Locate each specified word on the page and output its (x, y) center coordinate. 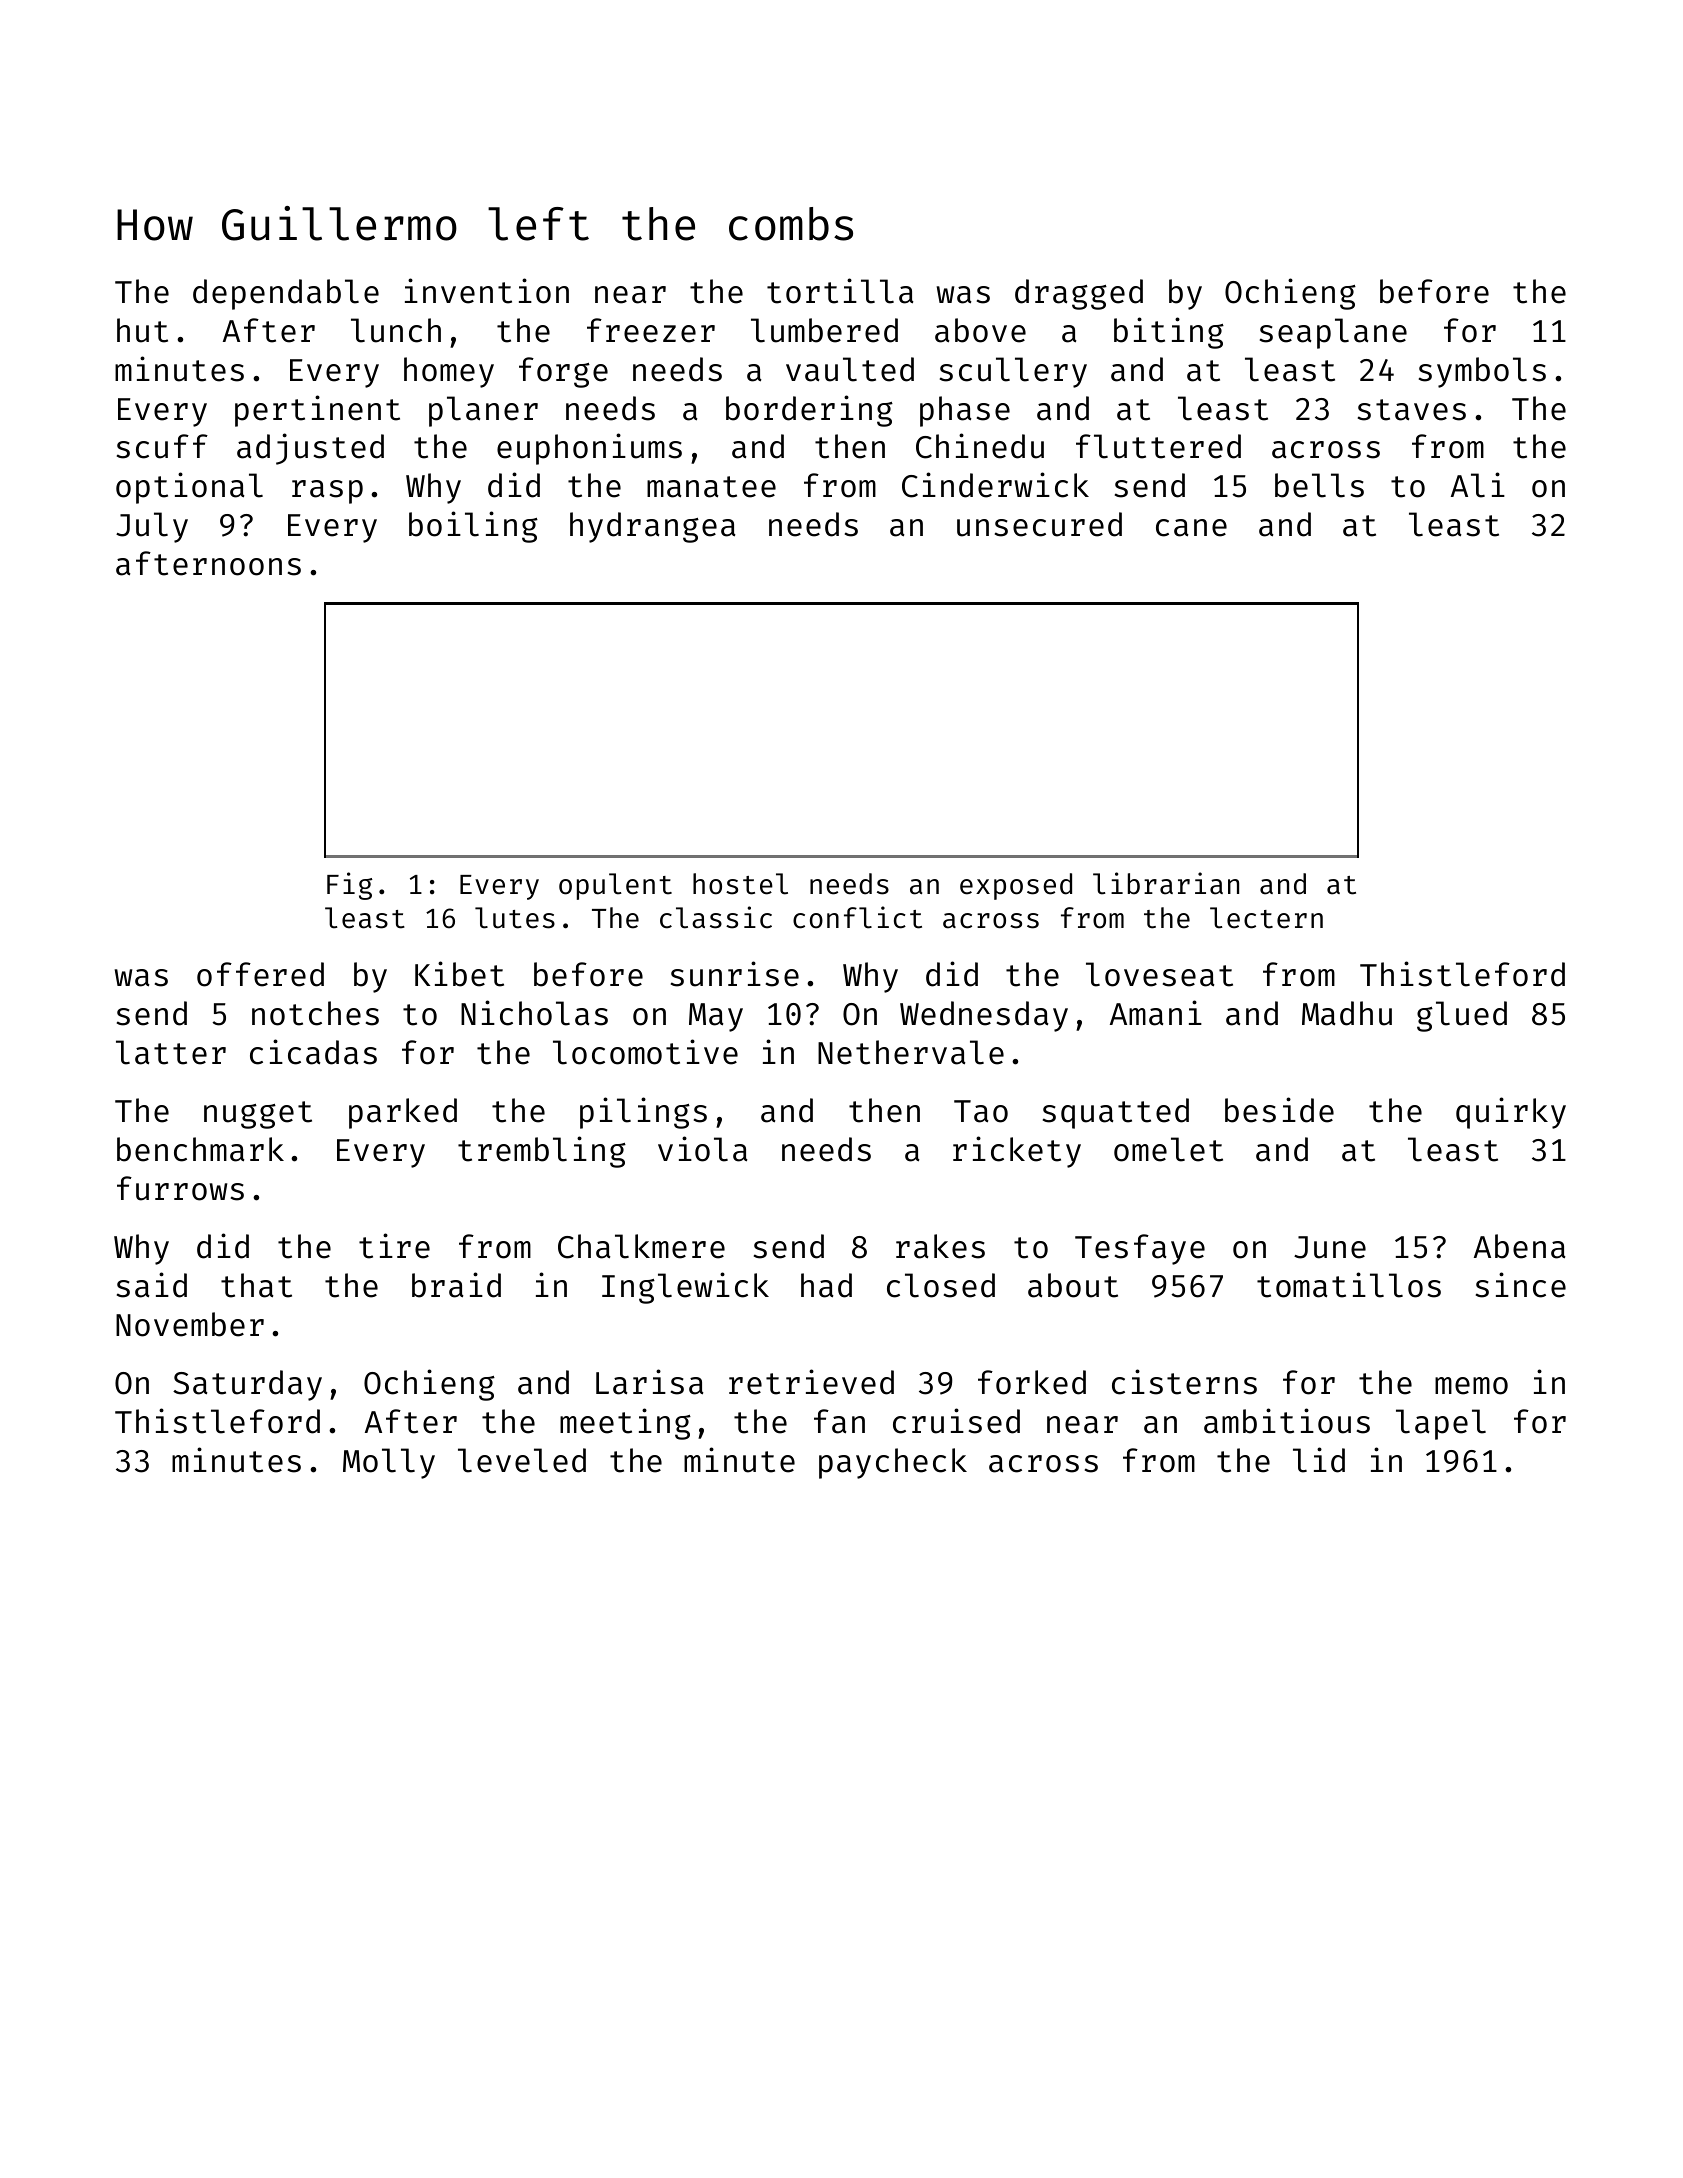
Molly (389, 1463)
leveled (522, 1460)
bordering (809, 411)
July (152, 527)
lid (1319, 1460)
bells (1319, 485)
